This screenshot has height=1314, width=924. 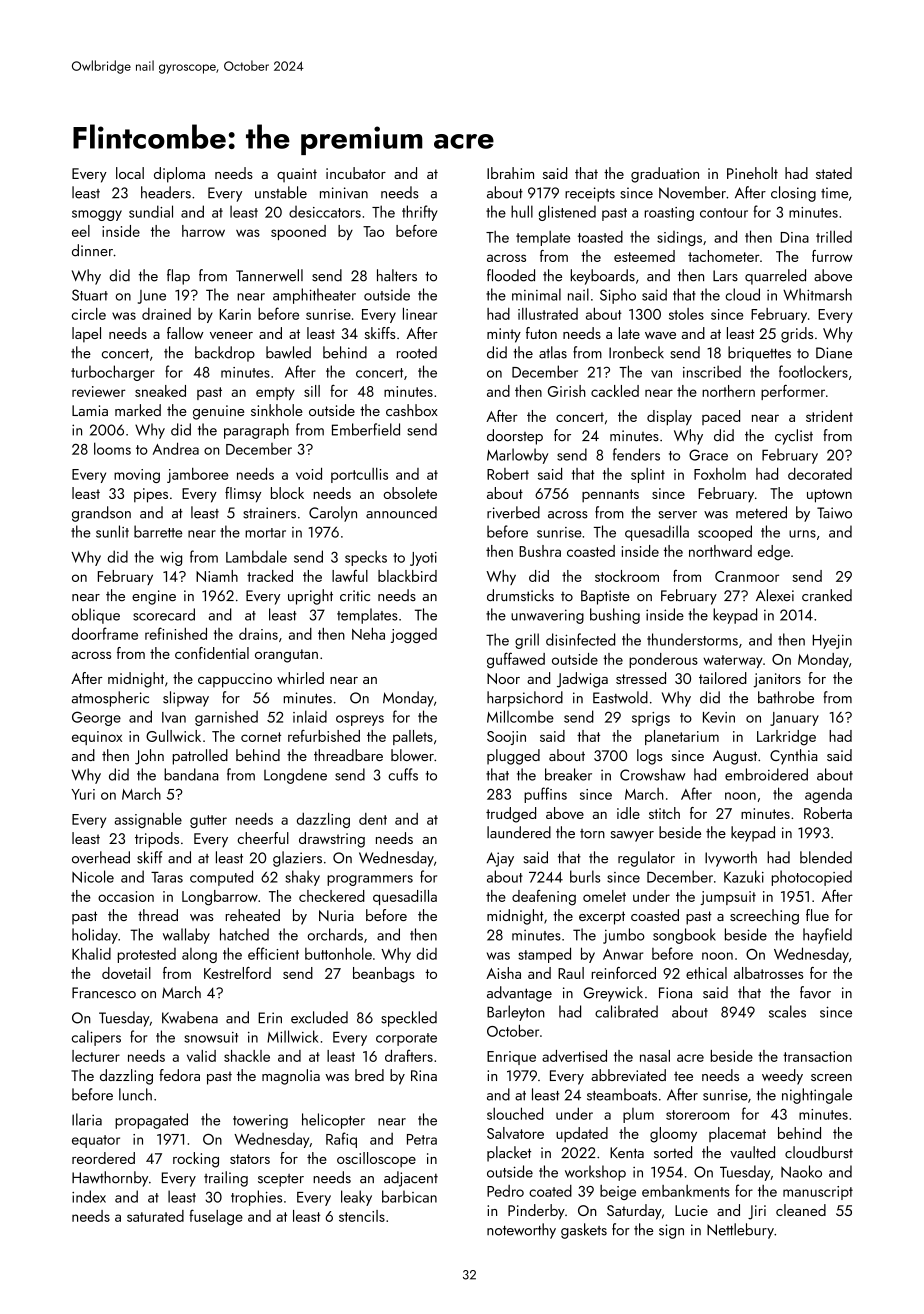 What do you see at coordinates (91, 953) in the screenshot?
I see `Khalid` at bounding box center [91, 953].
